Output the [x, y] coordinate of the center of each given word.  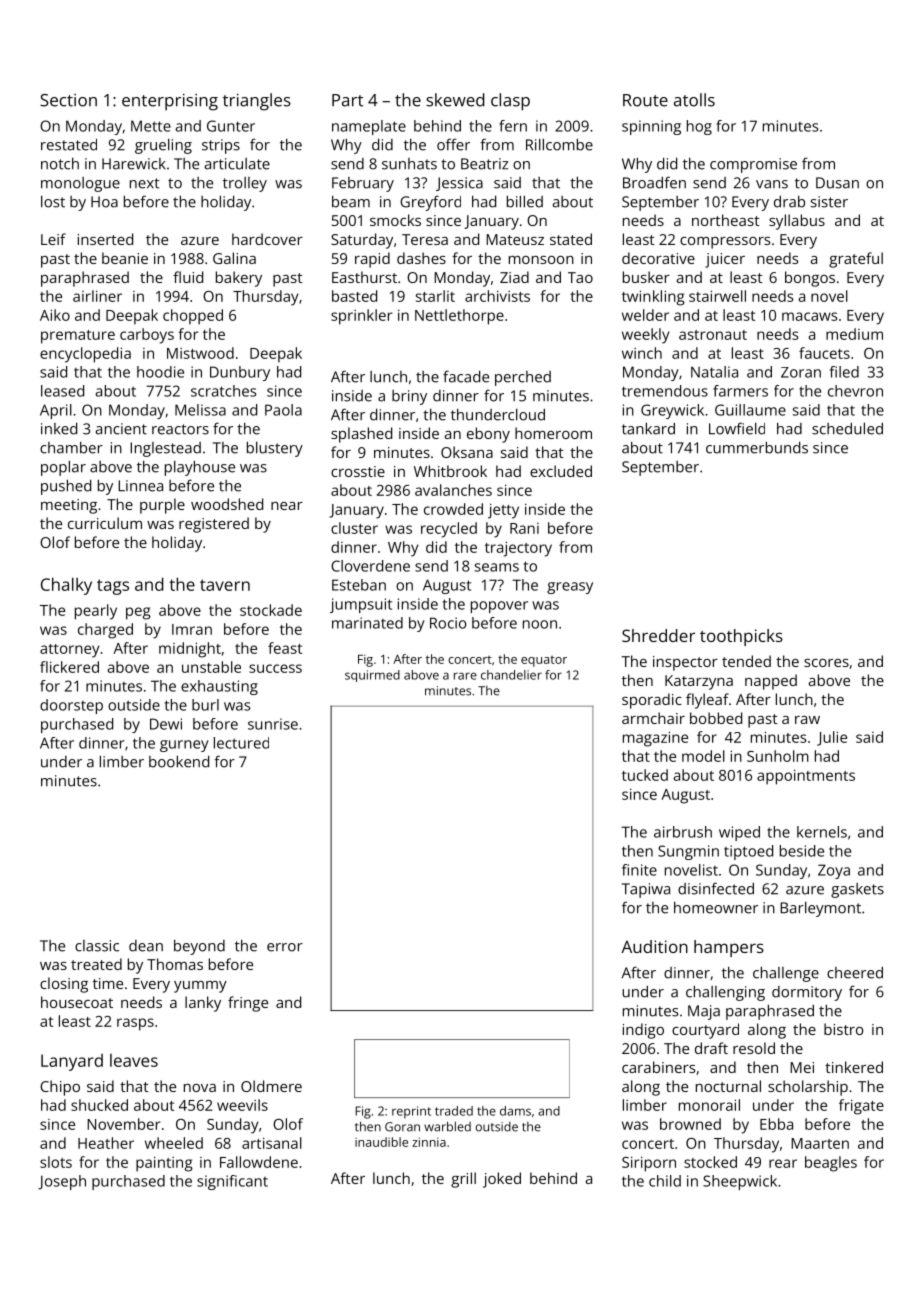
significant [232, 1182]
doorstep [71, 706]
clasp [510, 102]
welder [645, 315]
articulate [237, 164]
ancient [121, 429]
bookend [179, 761]
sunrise [273, 724]
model [703, 756]
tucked [645, 775]
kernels [822, 832]
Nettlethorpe [459, 317]
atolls [694, 100]
